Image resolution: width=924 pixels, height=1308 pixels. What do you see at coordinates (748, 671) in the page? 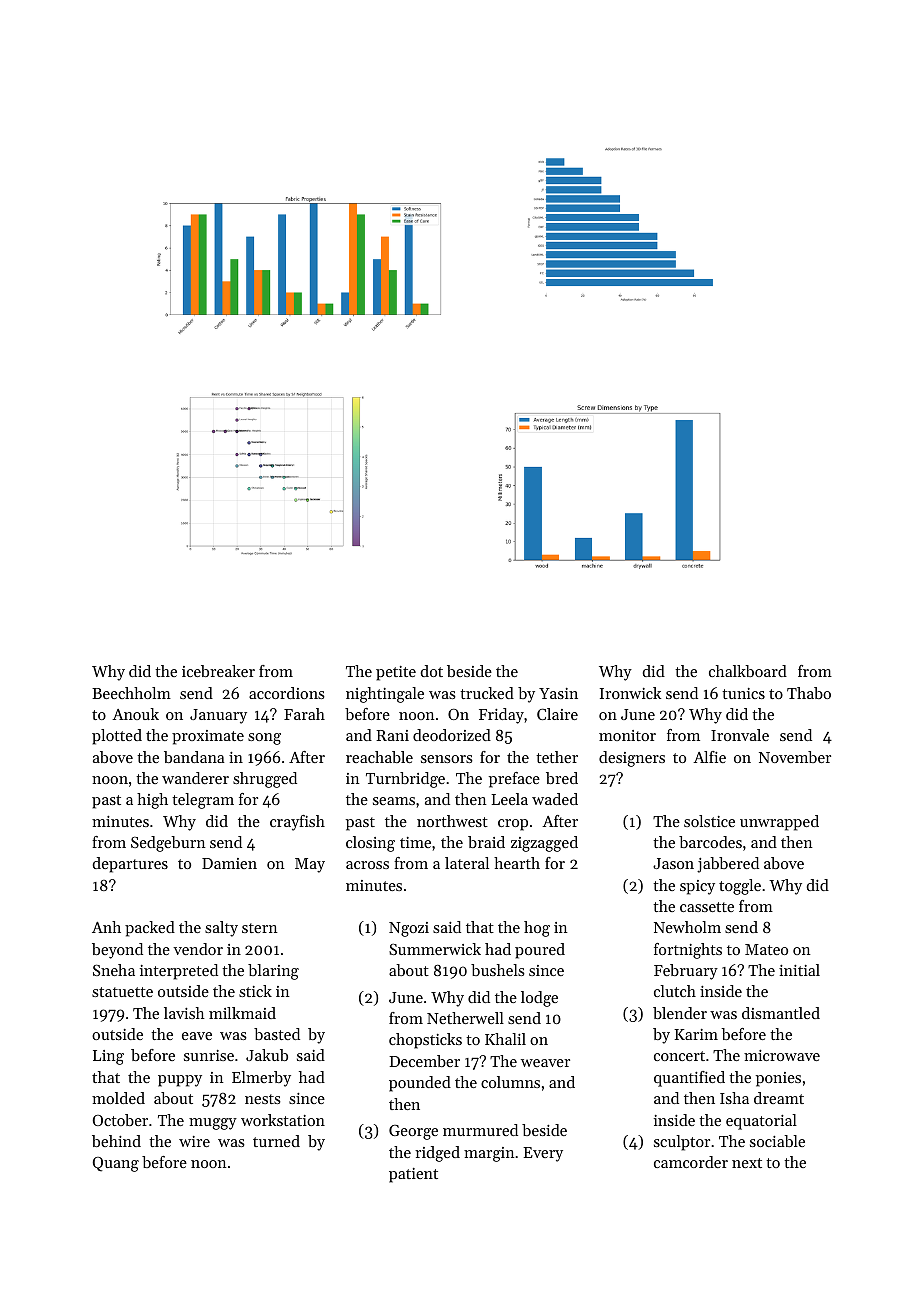
I see `chalkboard` at bounding box center [748, 671].
